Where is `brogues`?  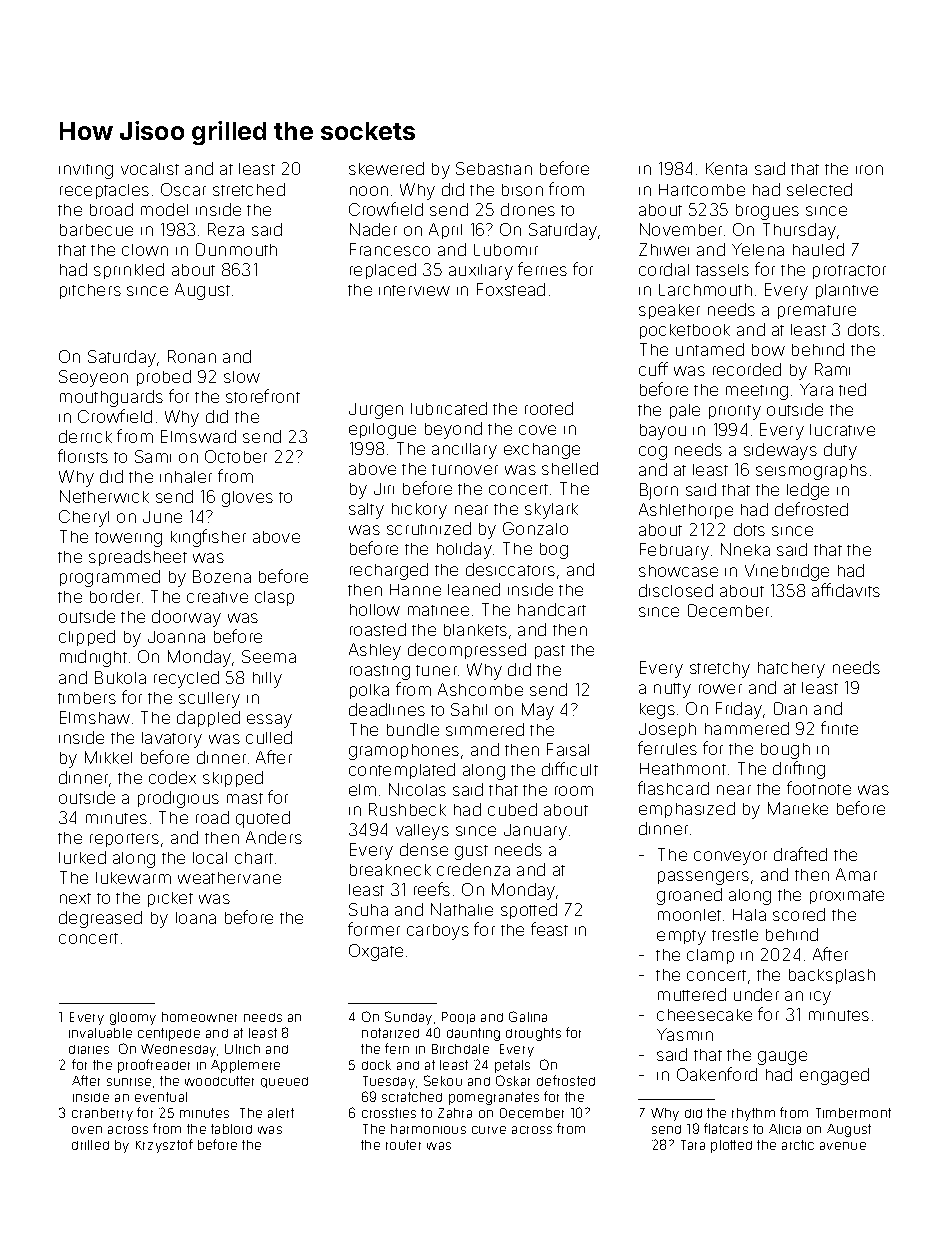 brogues is located at coordinates (767, 212).
